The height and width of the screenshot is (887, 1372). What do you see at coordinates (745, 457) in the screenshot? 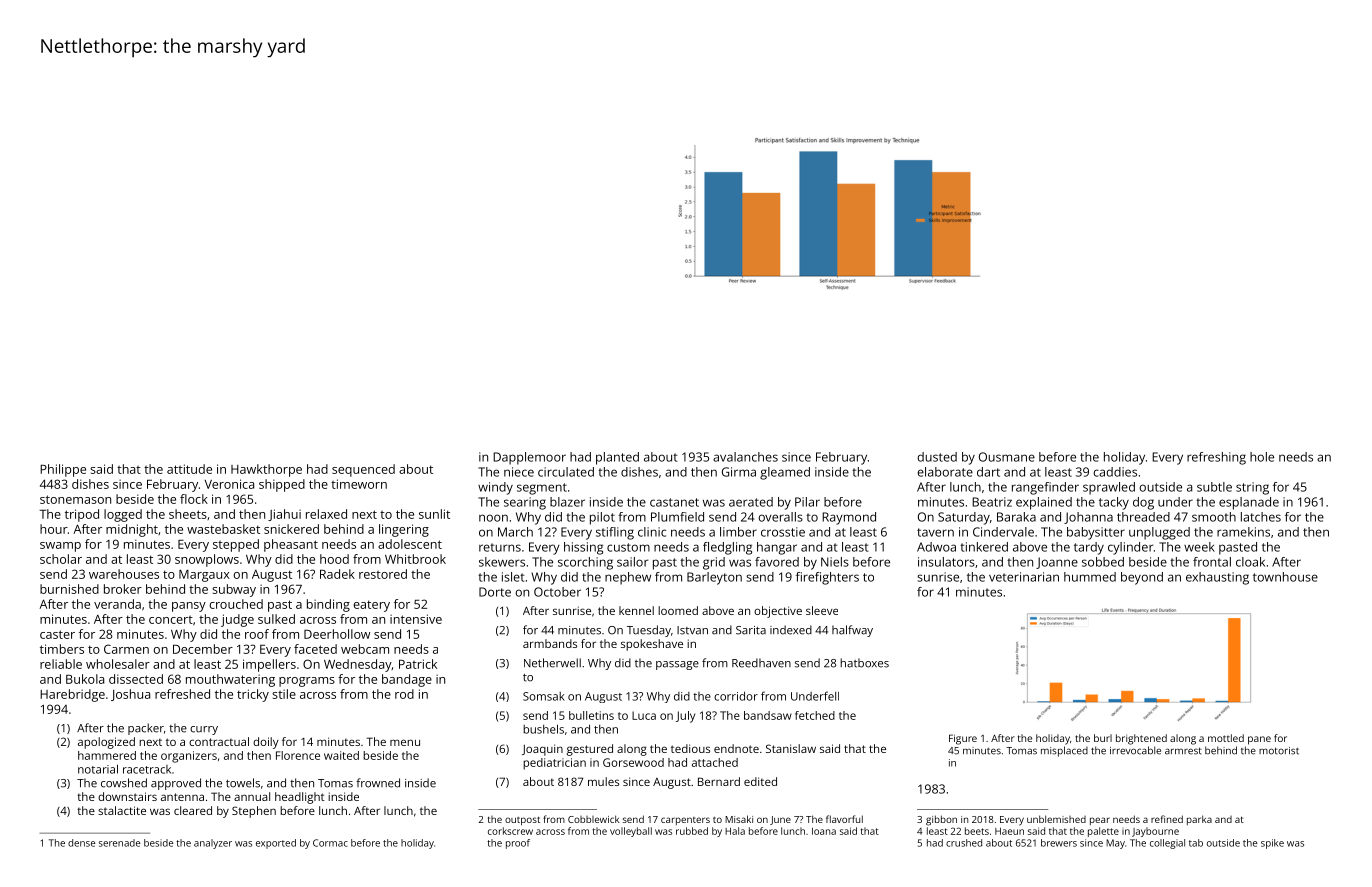
I see `avalanches` at bounding box center [745, 457].
